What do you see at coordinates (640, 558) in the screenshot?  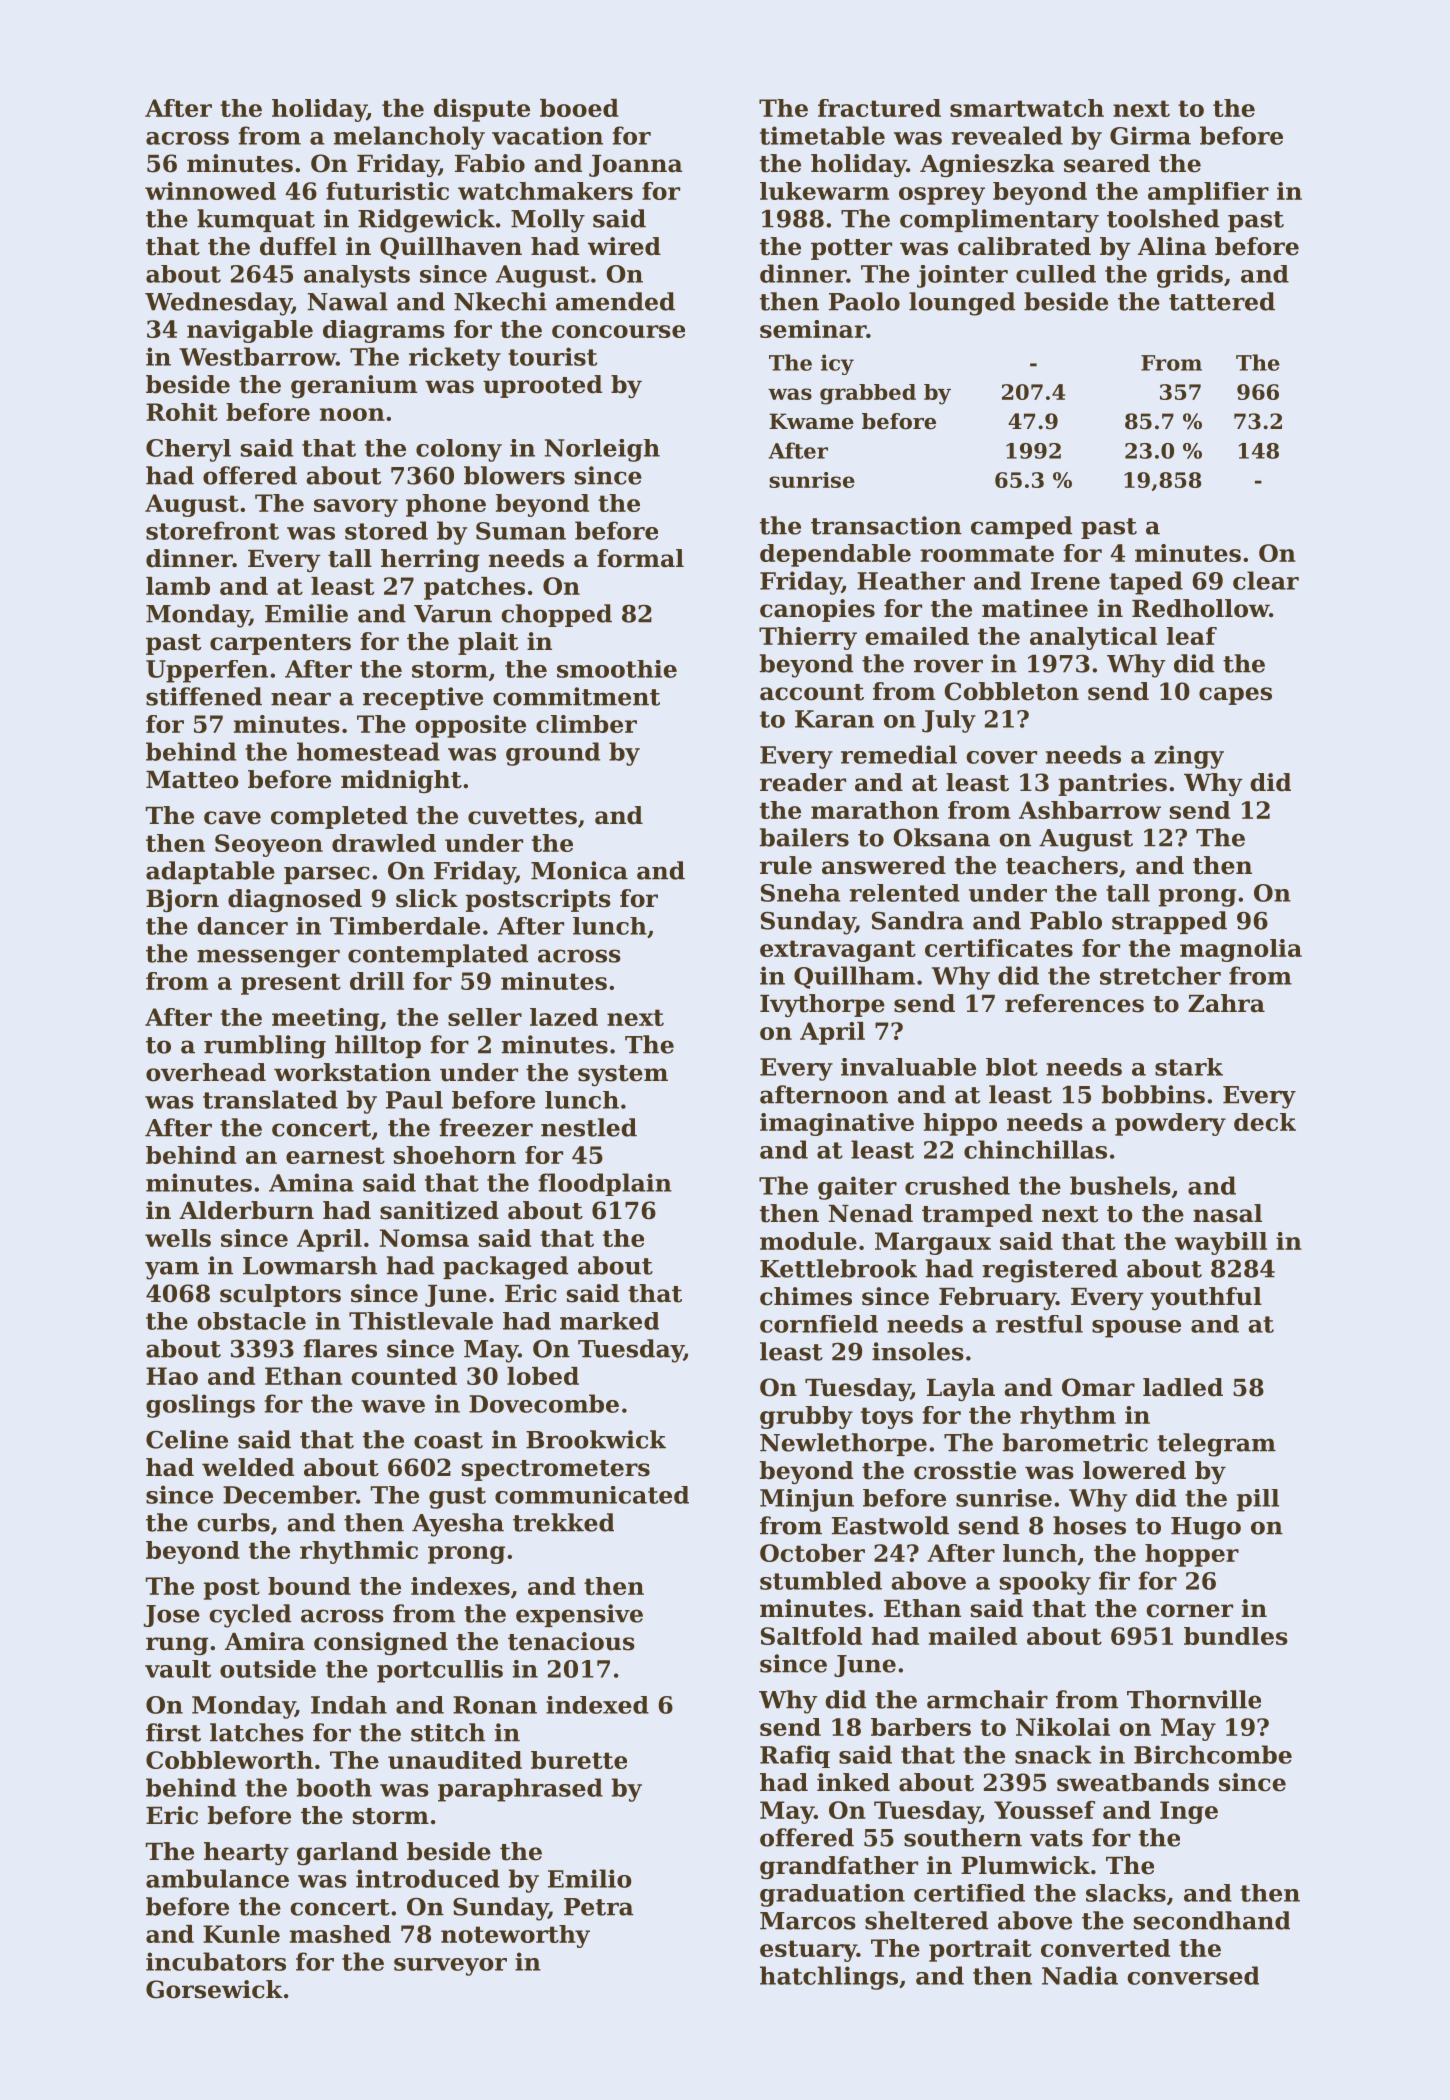 I see `formal` at bounding box center [640, 558].
